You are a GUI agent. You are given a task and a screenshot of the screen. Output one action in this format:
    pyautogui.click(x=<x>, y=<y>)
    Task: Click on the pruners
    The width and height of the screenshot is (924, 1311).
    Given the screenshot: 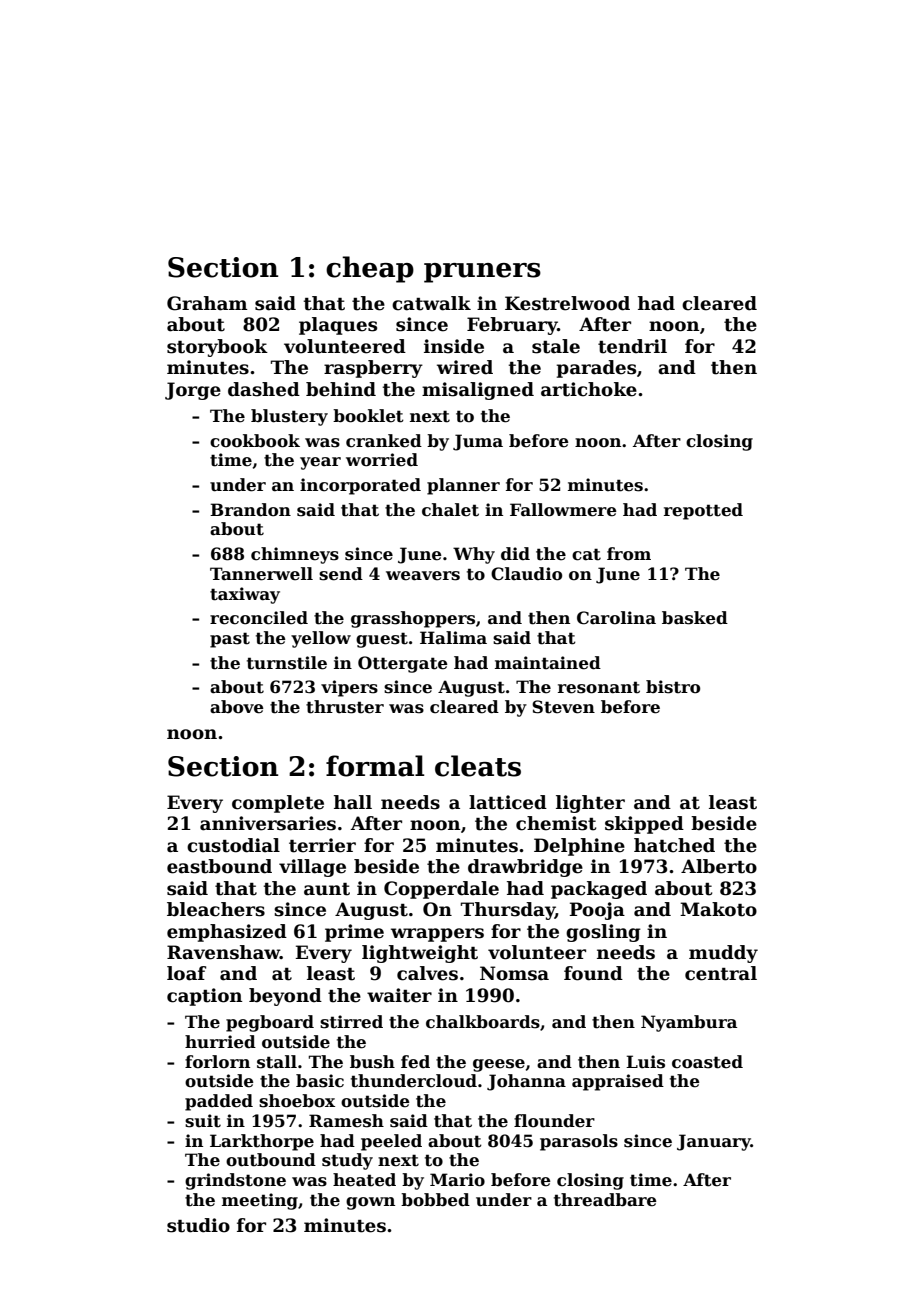 What is the action you would take?
    pyautogui.click(x=482, y=273)
